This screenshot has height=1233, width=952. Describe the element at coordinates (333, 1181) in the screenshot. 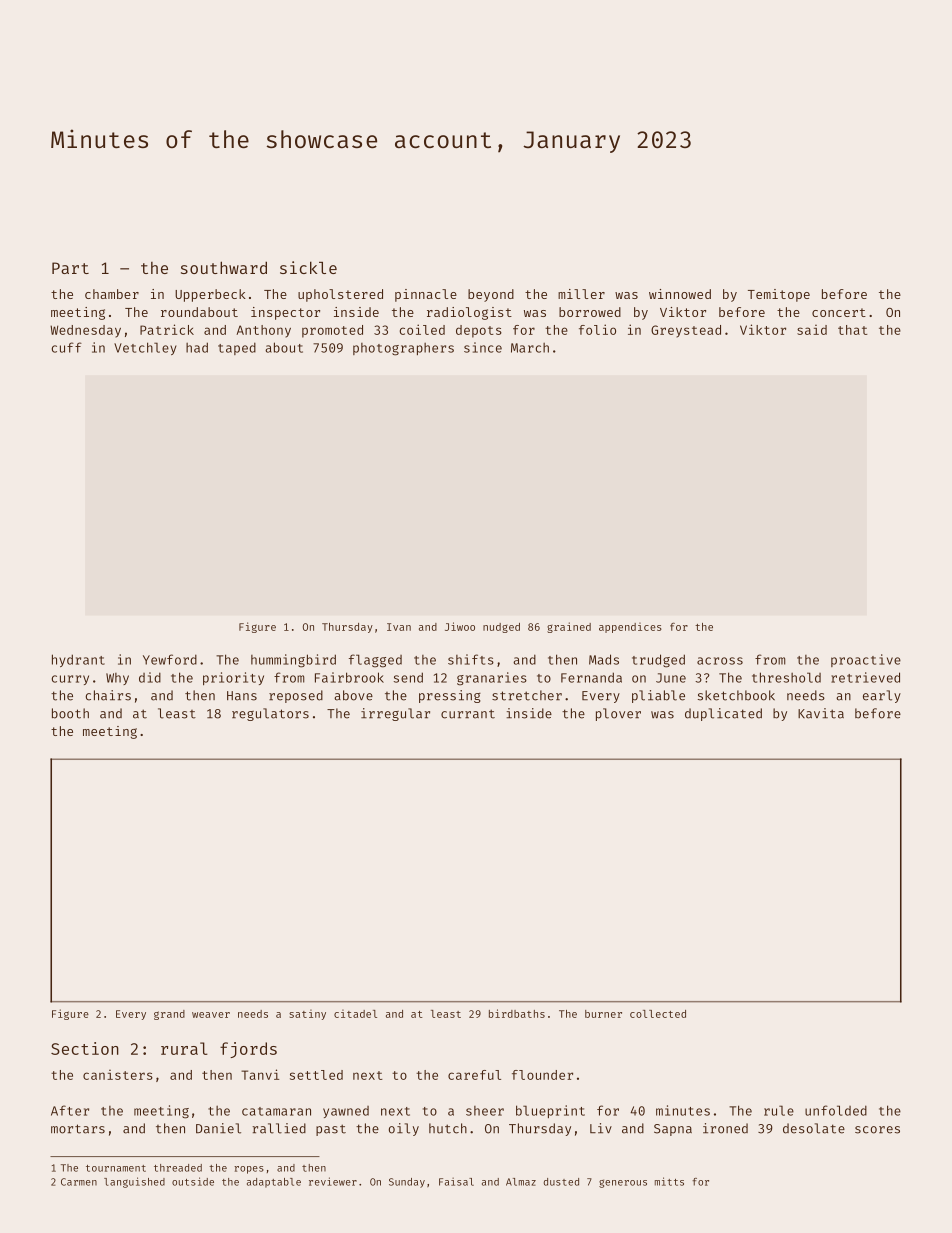

I see `reviewer` at that location.
